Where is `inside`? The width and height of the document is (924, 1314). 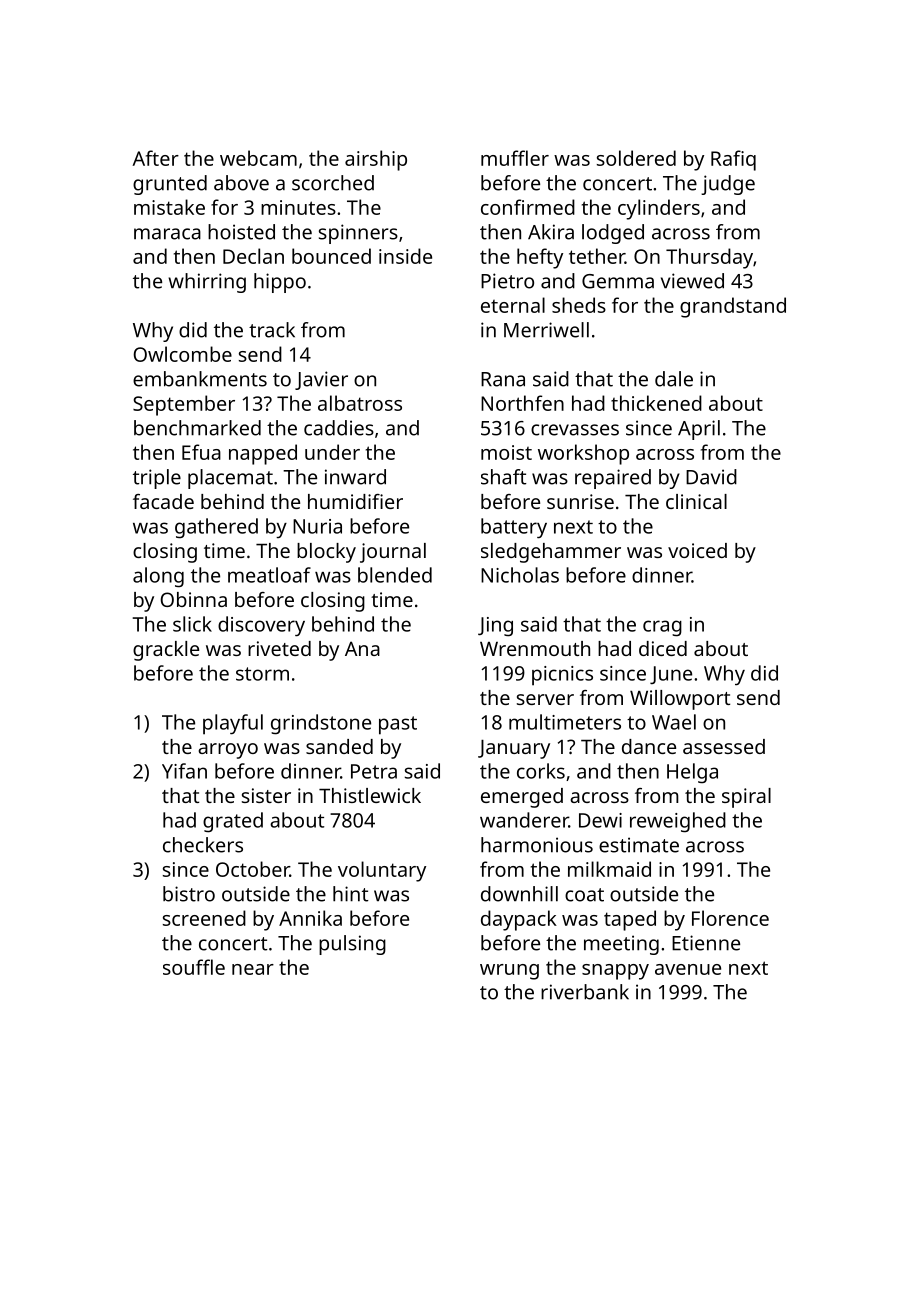
inside is located at coordinates (405, 256).
